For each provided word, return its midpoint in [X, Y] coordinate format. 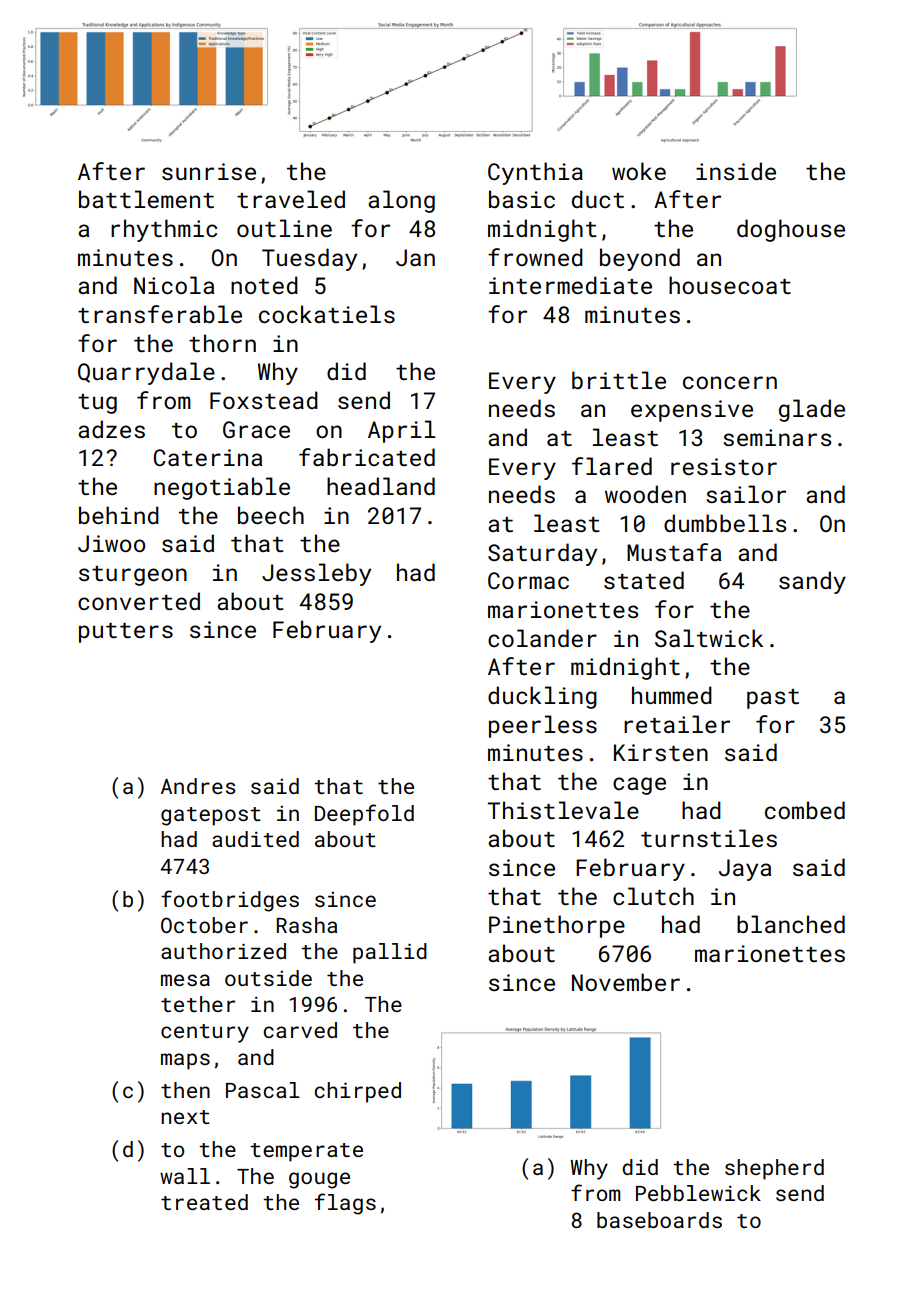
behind [119, 515]
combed [805, 810]
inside [736, 171]
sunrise [209, 171]
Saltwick [709, 638]
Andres [198, 786]
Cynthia [535, 173]
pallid [390, 953]
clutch [653, 896]
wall [185, 1176]
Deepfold [364, 815]
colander [542, 638]
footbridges [230, 901]
